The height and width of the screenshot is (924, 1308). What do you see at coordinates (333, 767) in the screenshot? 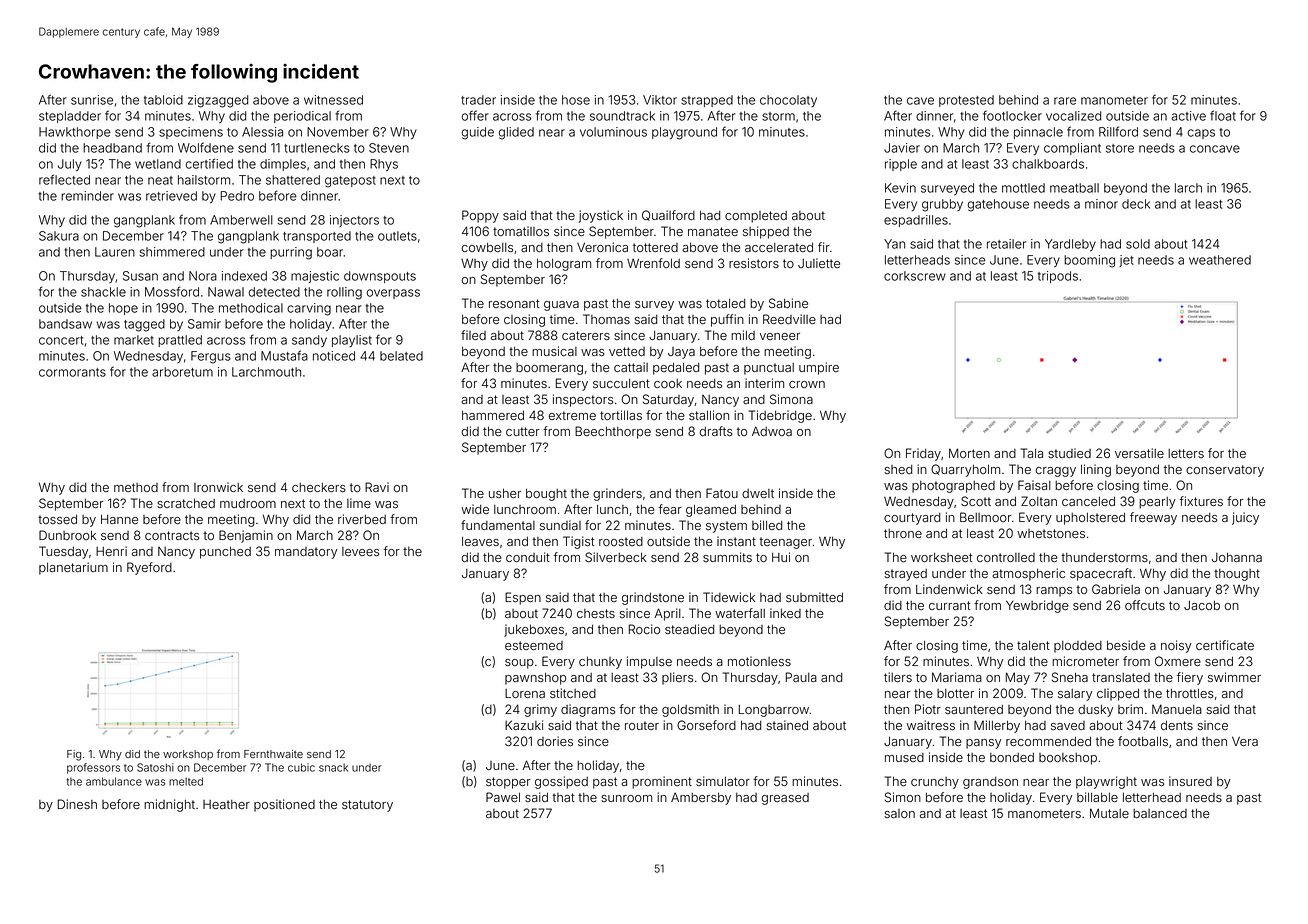
I see `snack` at bounding box center [333, 767].
